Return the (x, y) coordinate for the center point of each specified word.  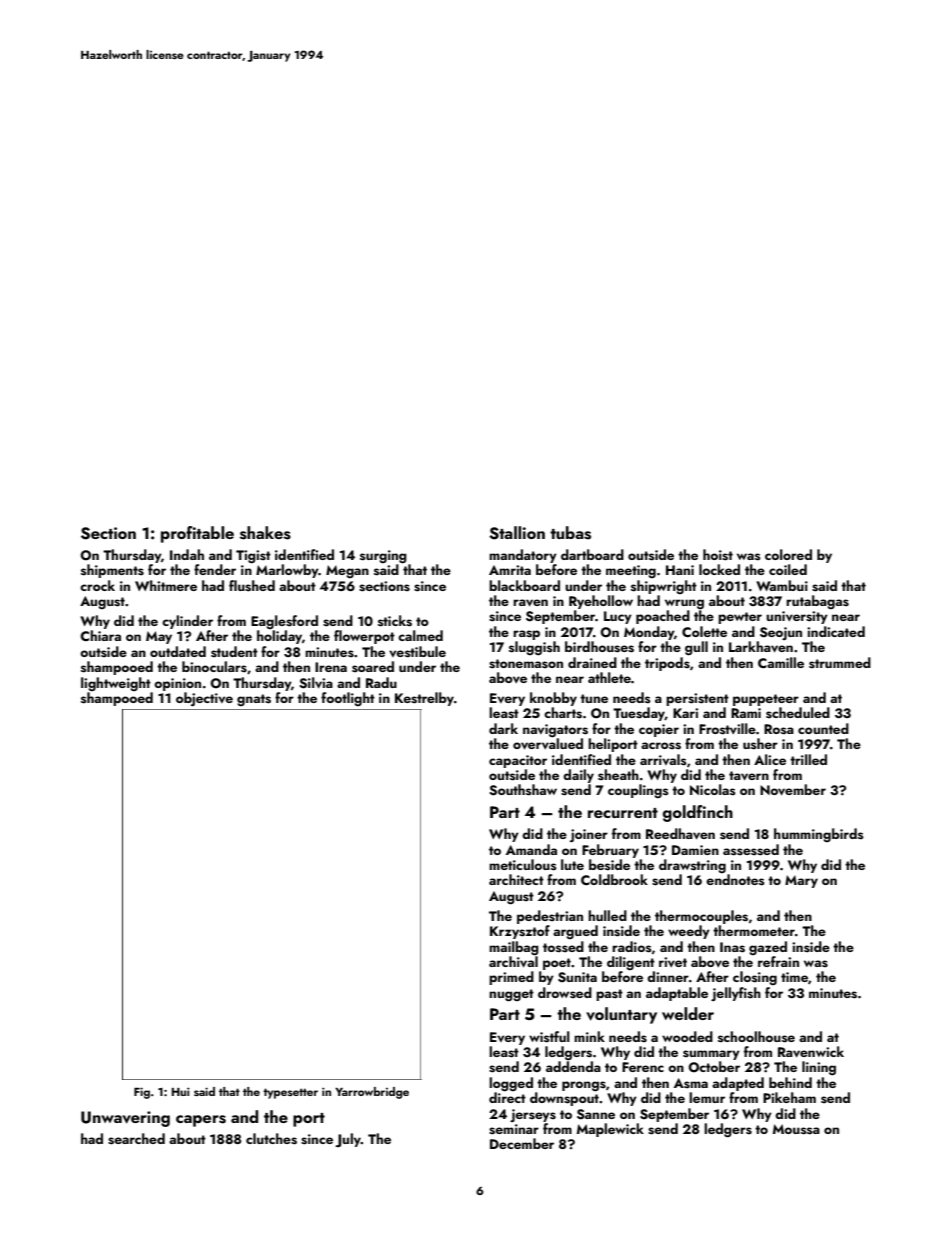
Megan (347, 571)
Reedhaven (680, 834)
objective (204, 699)
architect (516, 879)
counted (823, 728)
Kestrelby (424, 699)
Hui (181, 1091)
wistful (549, 1037)
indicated (836, 631)
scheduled (798, 713)
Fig (142, 1093)
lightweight (116, 684)
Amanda (531, 849)
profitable (197, 534)
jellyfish (736, 994)
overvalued (548, 744)
